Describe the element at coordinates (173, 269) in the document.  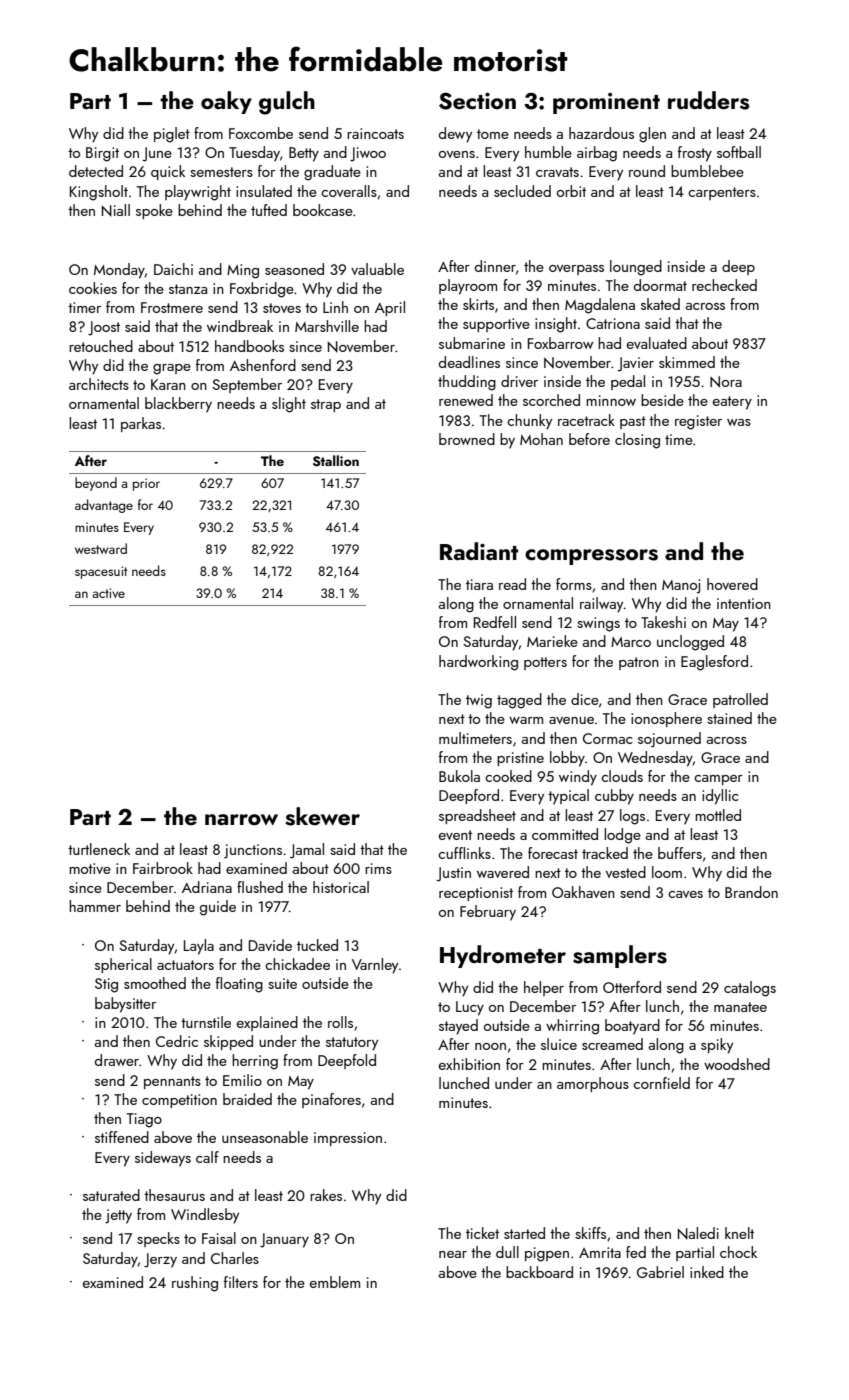
I see `Daichi` at that location.
